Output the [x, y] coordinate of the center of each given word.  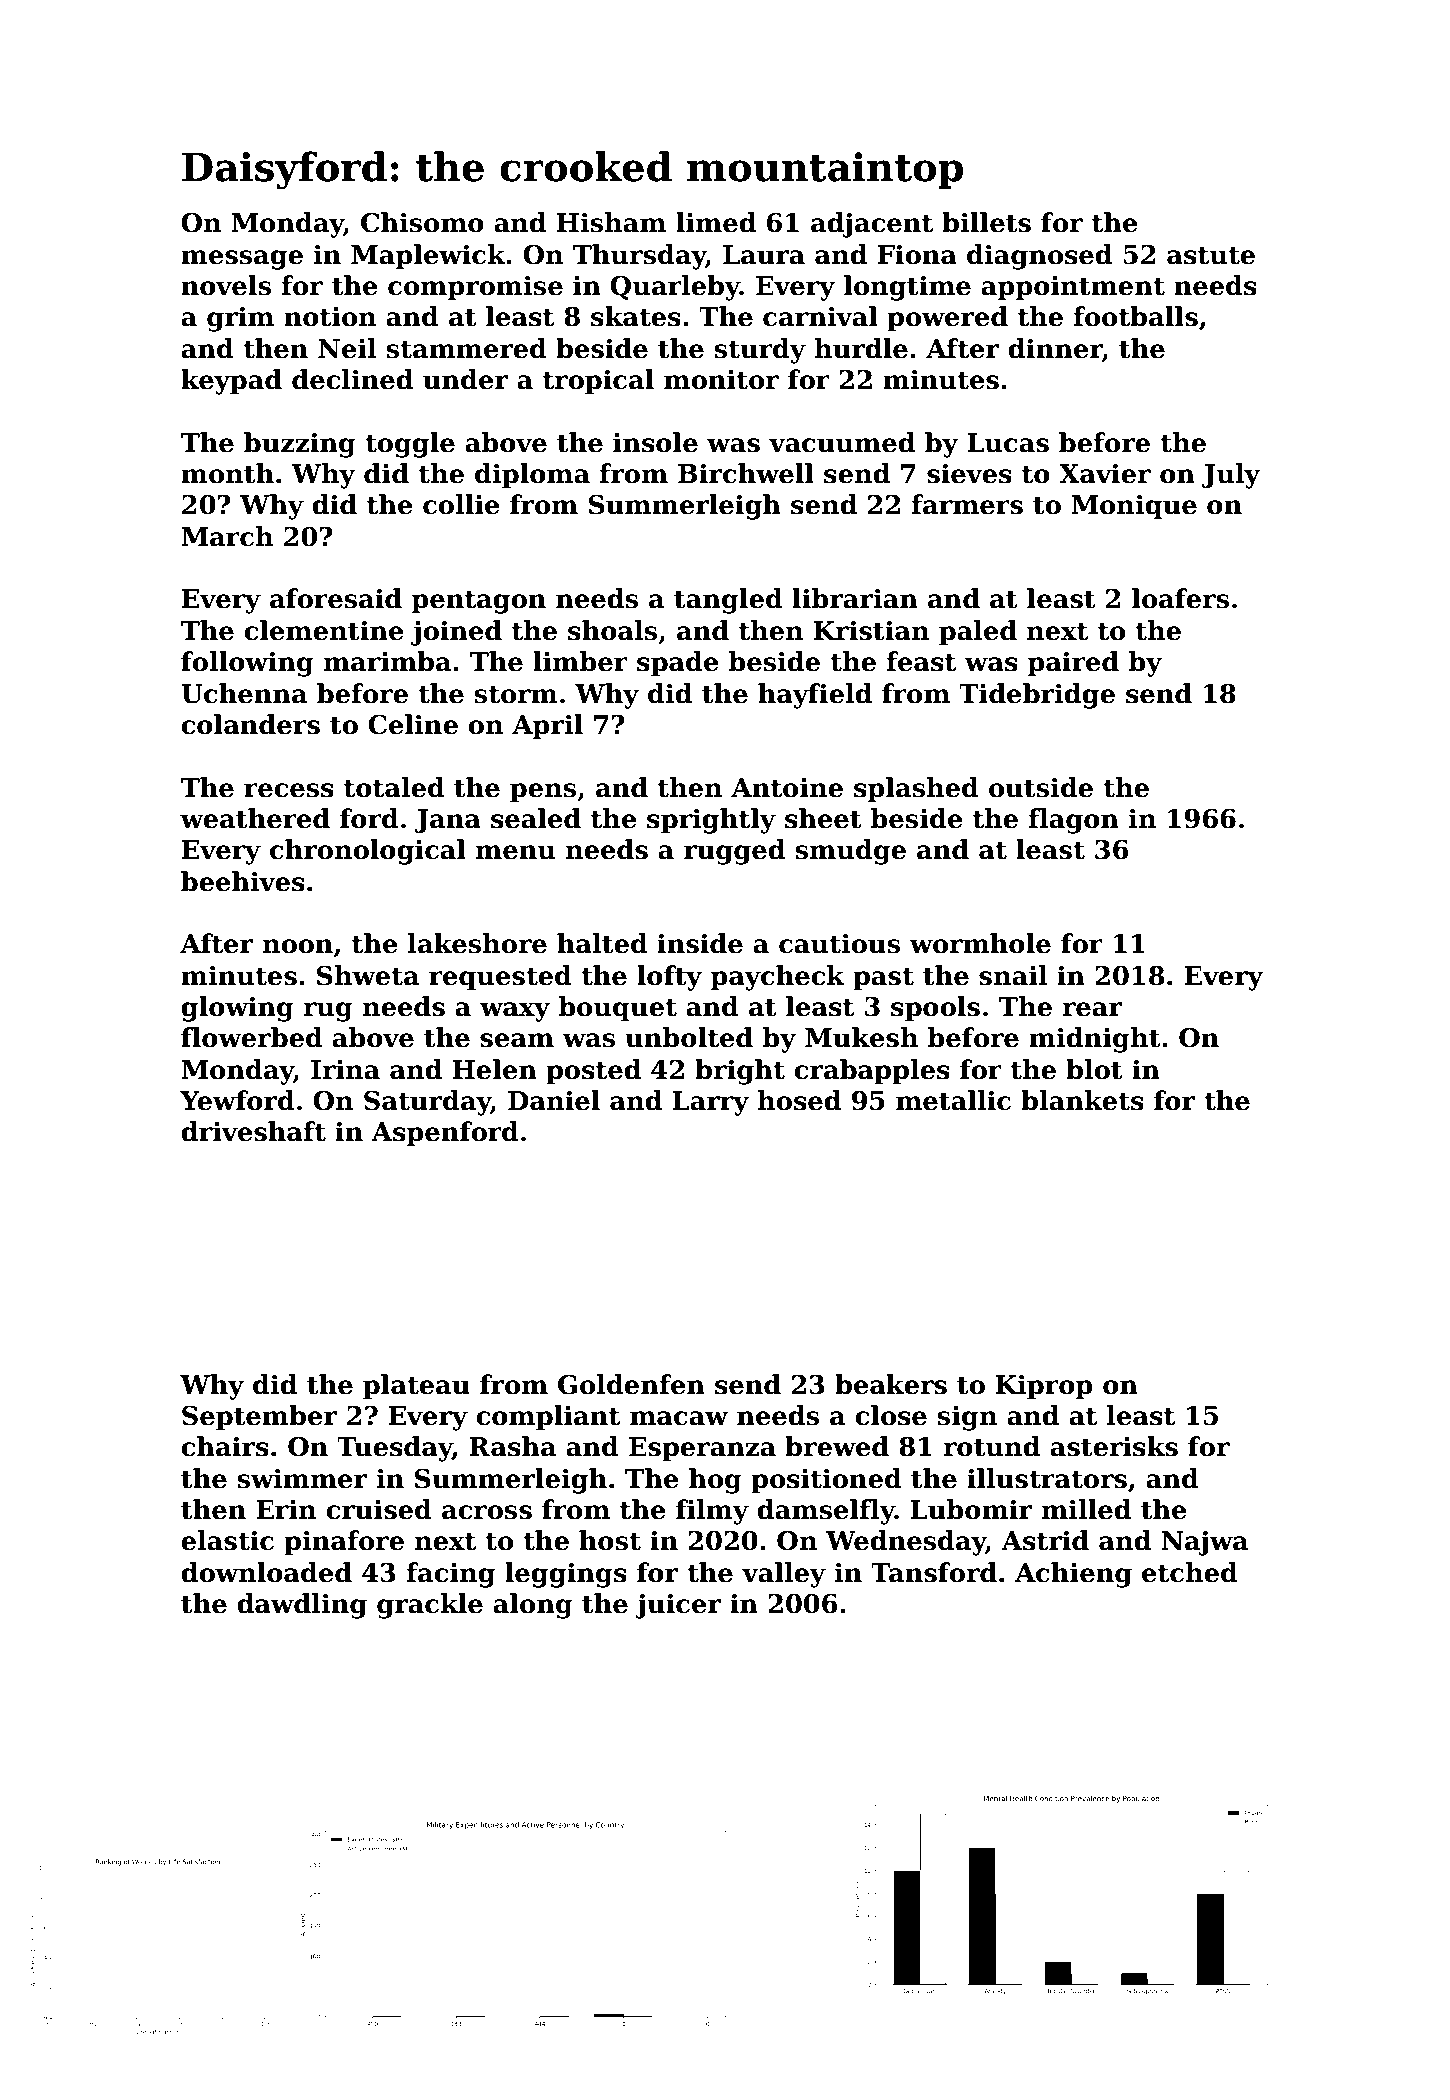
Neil [347, 348]
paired [1073, 664]
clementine [323, 630]
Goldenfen [631, 1384]
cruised [379, 1509]
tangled [728, 601]
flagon [1073, 821]
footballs [1135, 316]
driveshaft [253, 1131]
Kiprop [1044, 1387]
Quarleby [675, 288]
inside [700, 943]
